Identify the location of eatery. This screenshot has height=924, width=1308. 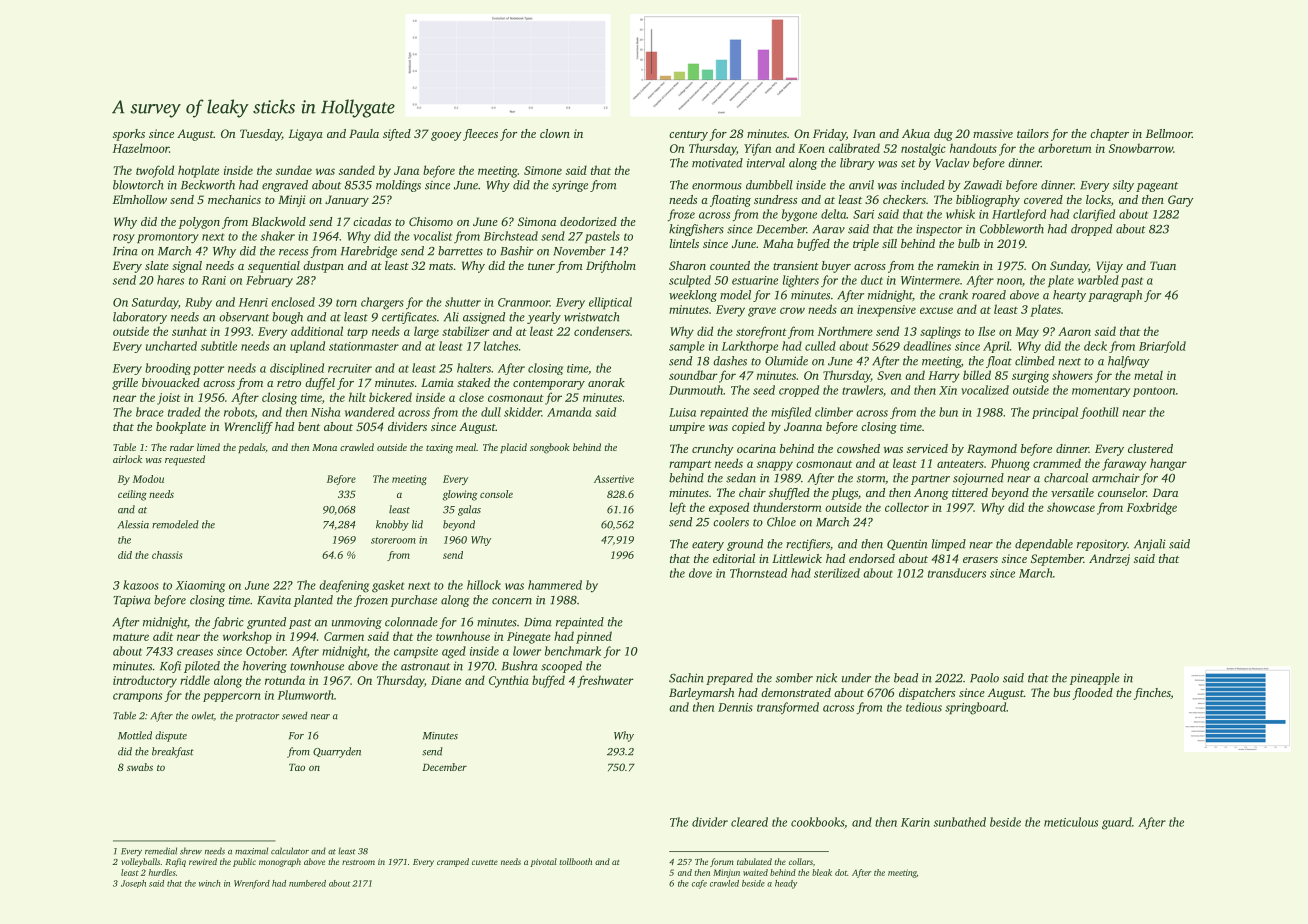
(708, 546).
